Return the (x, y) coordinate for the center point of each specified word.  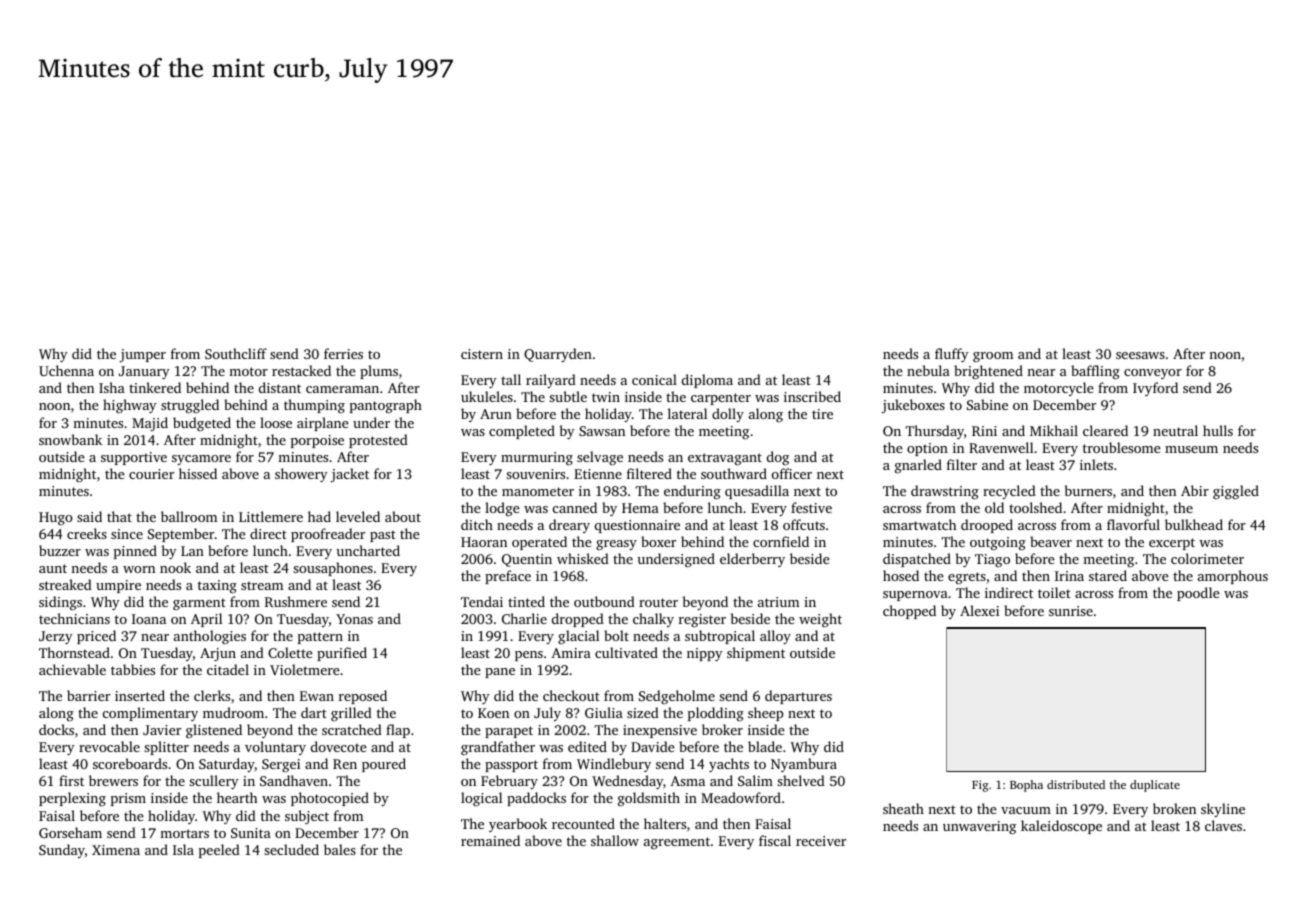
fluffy (952, 355)
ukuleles (487, 396)
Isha (112, 387)
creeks (87, 533)
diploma (707, 381)
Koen (493, 713)
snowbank (70, 439)
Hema (640, 508)
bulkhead (1194, 524)
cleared (1105, 430)
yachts (729, 765)
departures (798, 697)
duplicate (1155, 786)
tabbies (133, 669)
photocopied (330, 799)
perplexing (72, 799)
